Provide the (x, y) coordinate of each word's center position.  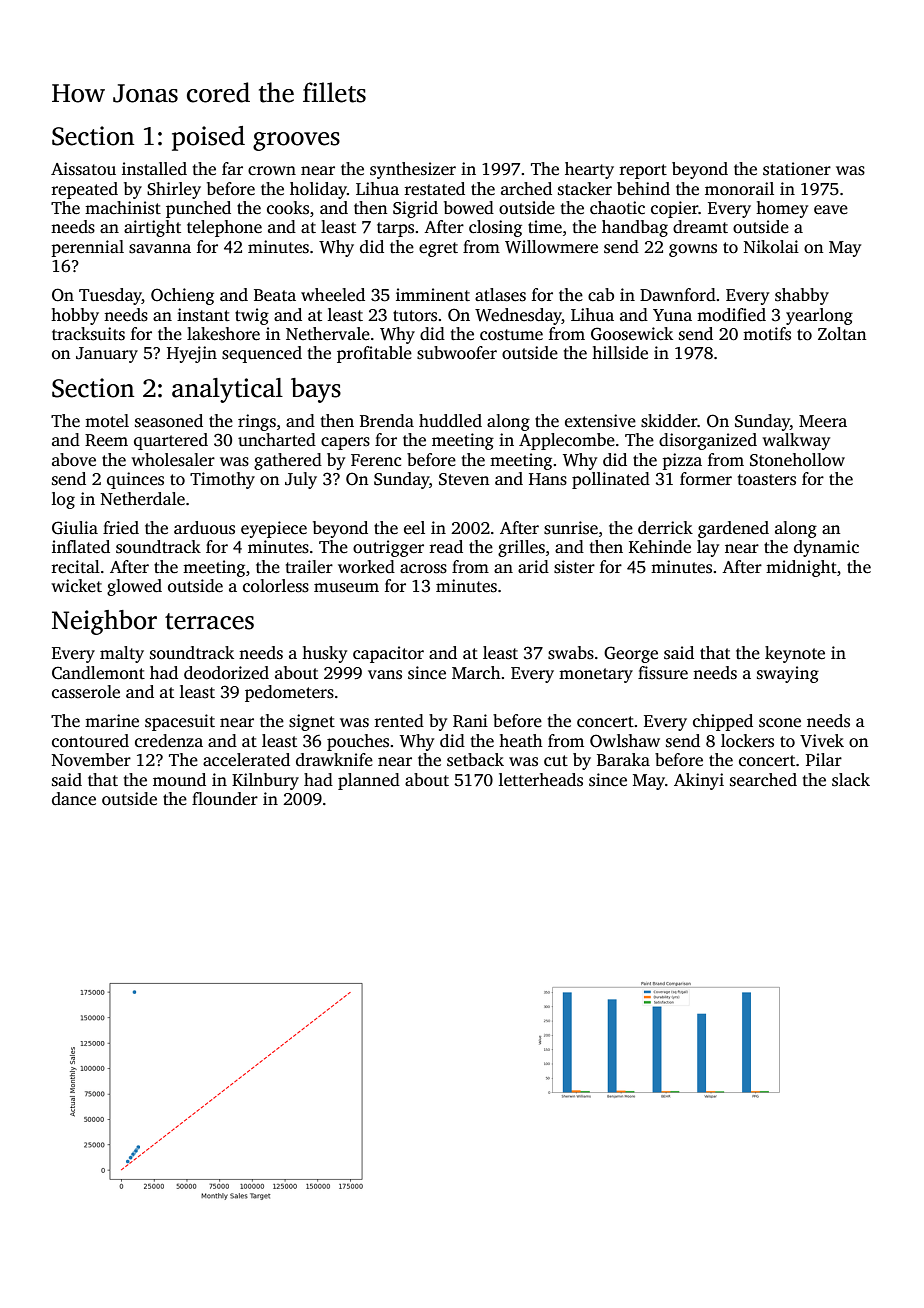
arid (533, 566)
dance (74, 799)
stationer (797, 169)
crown (272, 171)
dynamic (826, 548)
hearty (589, 170)
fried (121, 528)
